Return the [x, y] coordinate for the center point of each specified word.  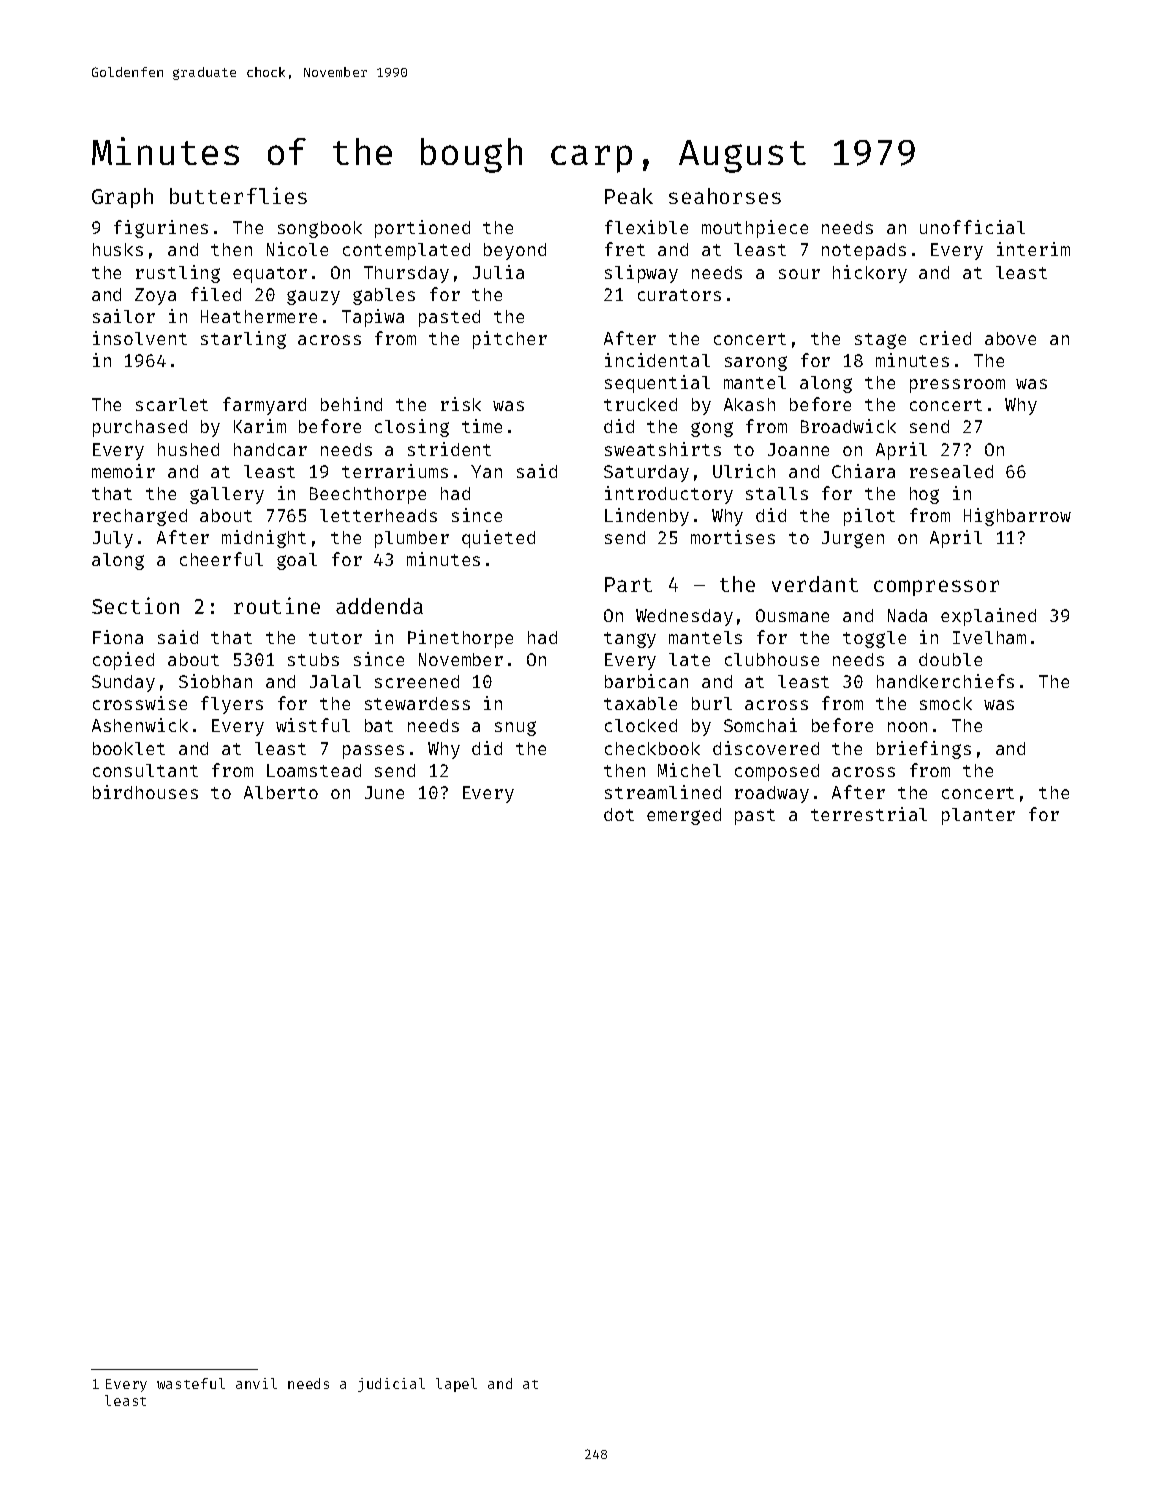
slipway [641, 274]
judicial [391, 1385]
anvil [256, 1383]
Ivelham [989, 637]
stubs [313, 659]
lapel [456, 1385]
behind [351, 404]
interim [1033, 249]
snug [515, 728]
